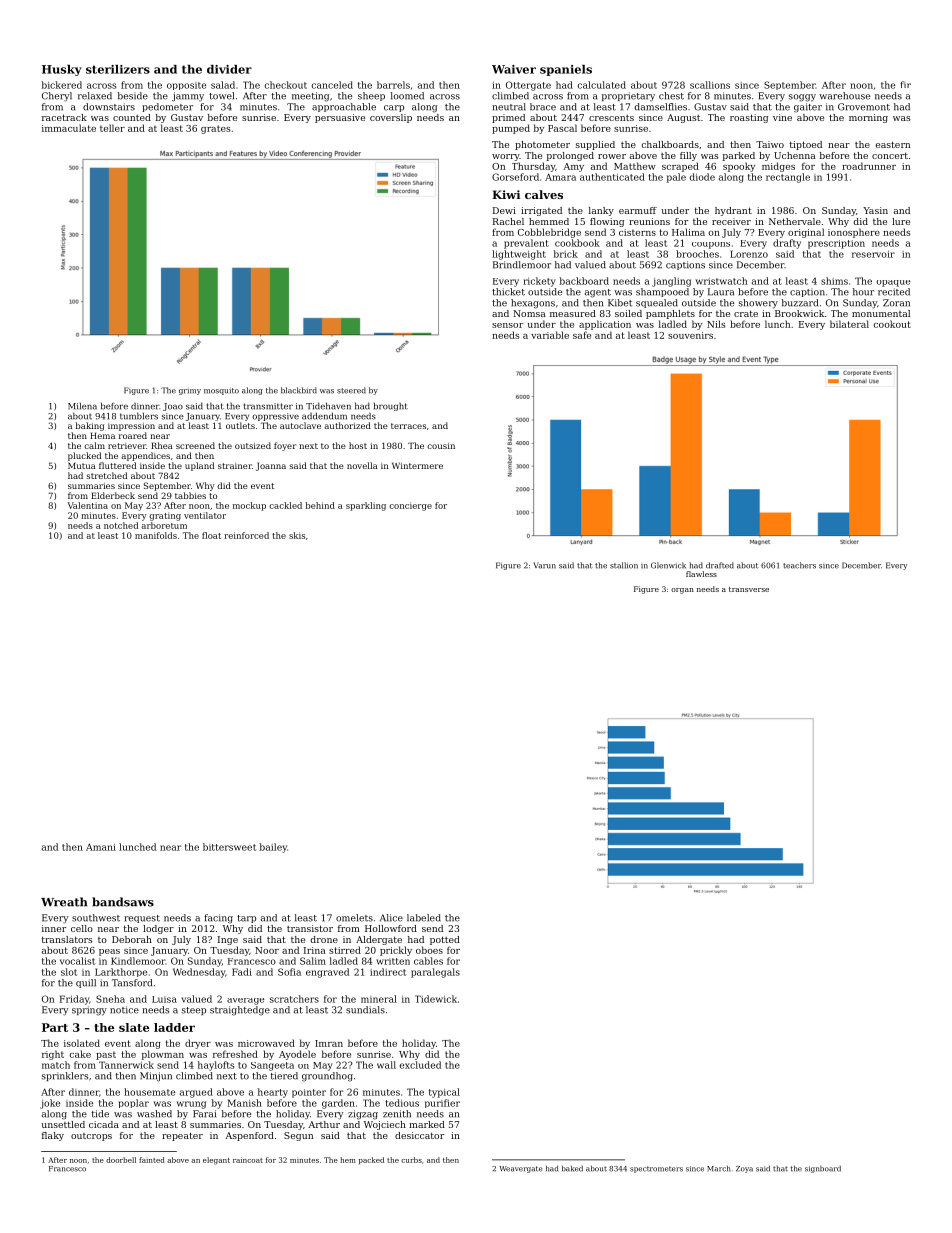 The image size is (952, 1233). I want to click on thicket, so click(508, 292).
